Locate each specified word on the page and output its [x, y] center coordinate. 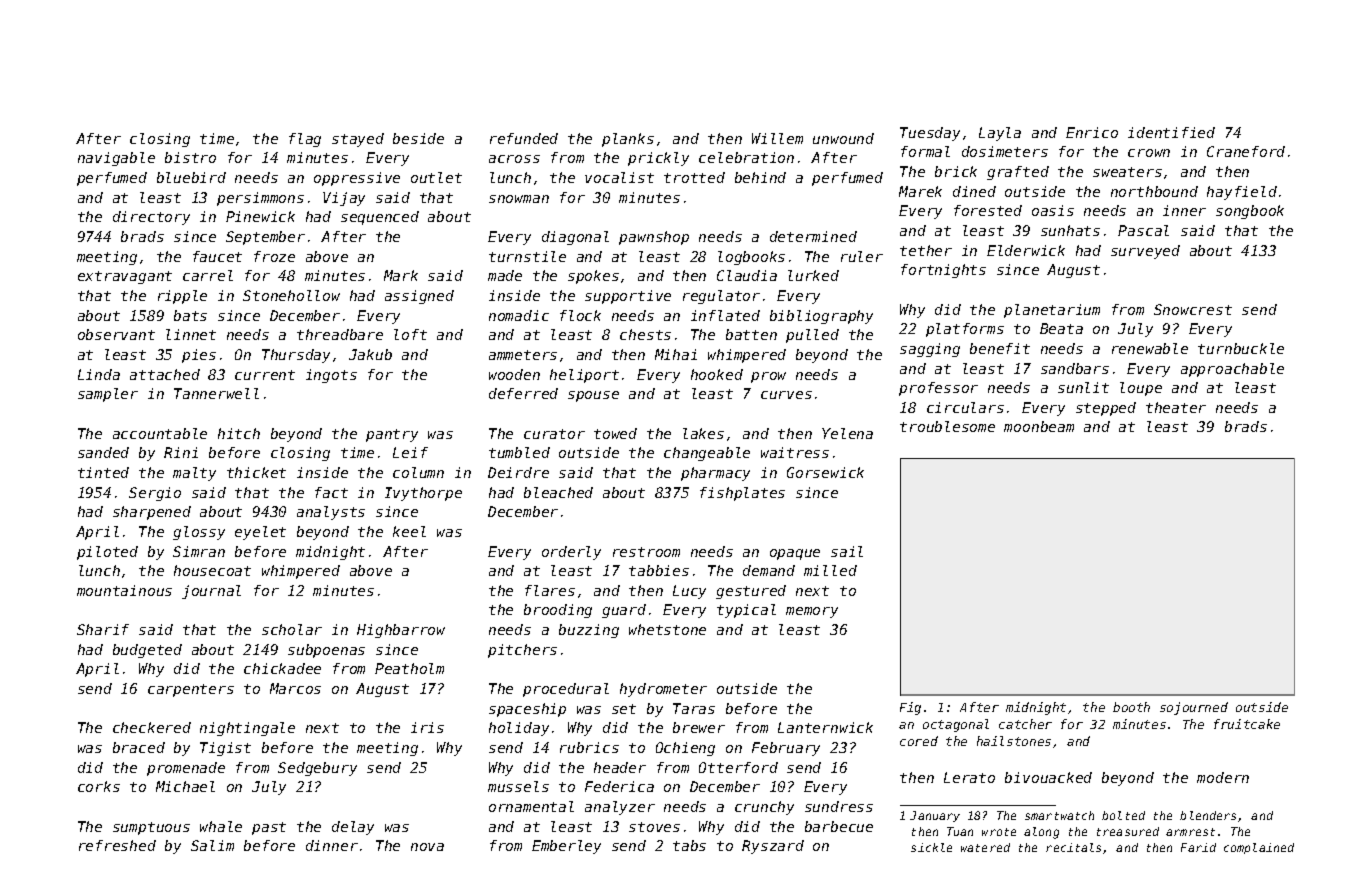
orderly [571, 553]
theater [1176, 407]
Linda [99, 374]
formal [925, 151]
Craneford [1246, 151]
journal [211, 592]
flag [305, 140]
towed [615, 433]
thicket [256, 472]
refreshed [117, 845]
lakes [703, 433]
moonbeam [1039, 426]
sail [847, 551]
